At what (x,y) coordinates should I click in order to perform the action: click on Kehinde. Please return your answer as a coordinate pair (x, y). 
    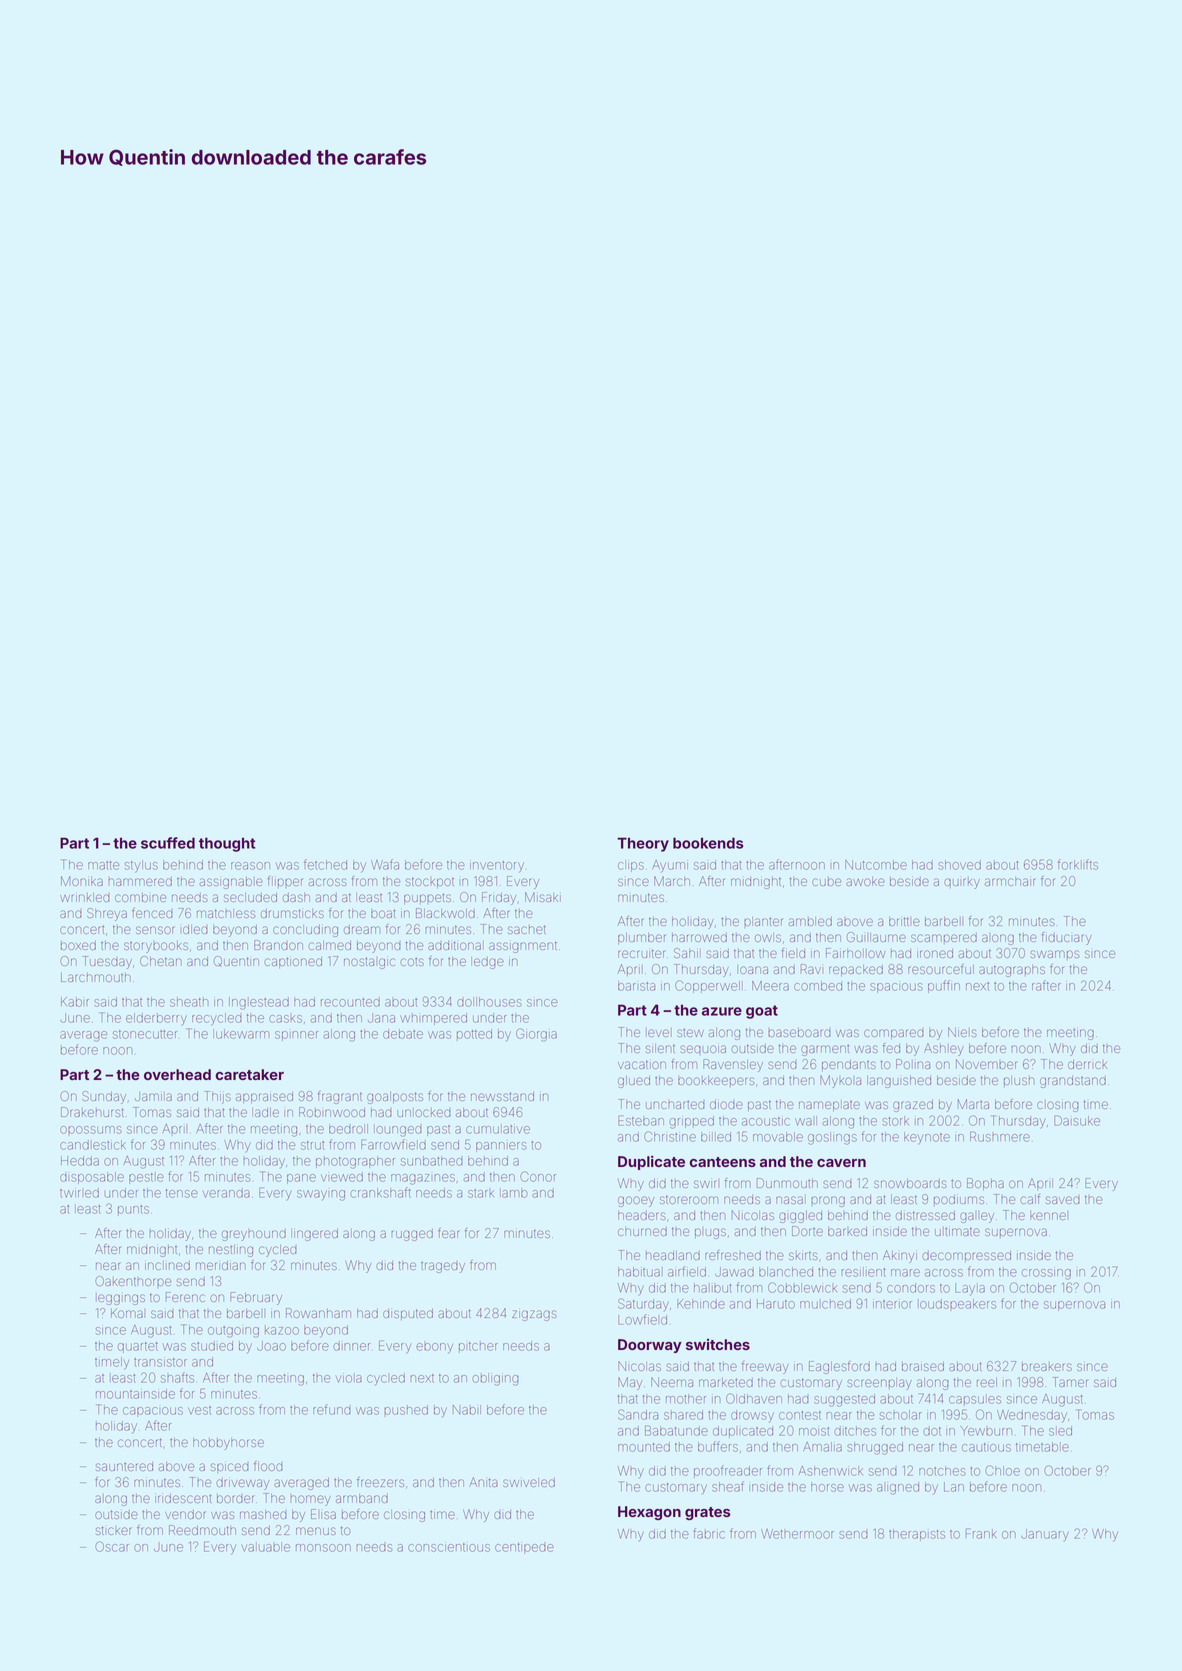
    Looking at the image, I should click on (701, 1304).
